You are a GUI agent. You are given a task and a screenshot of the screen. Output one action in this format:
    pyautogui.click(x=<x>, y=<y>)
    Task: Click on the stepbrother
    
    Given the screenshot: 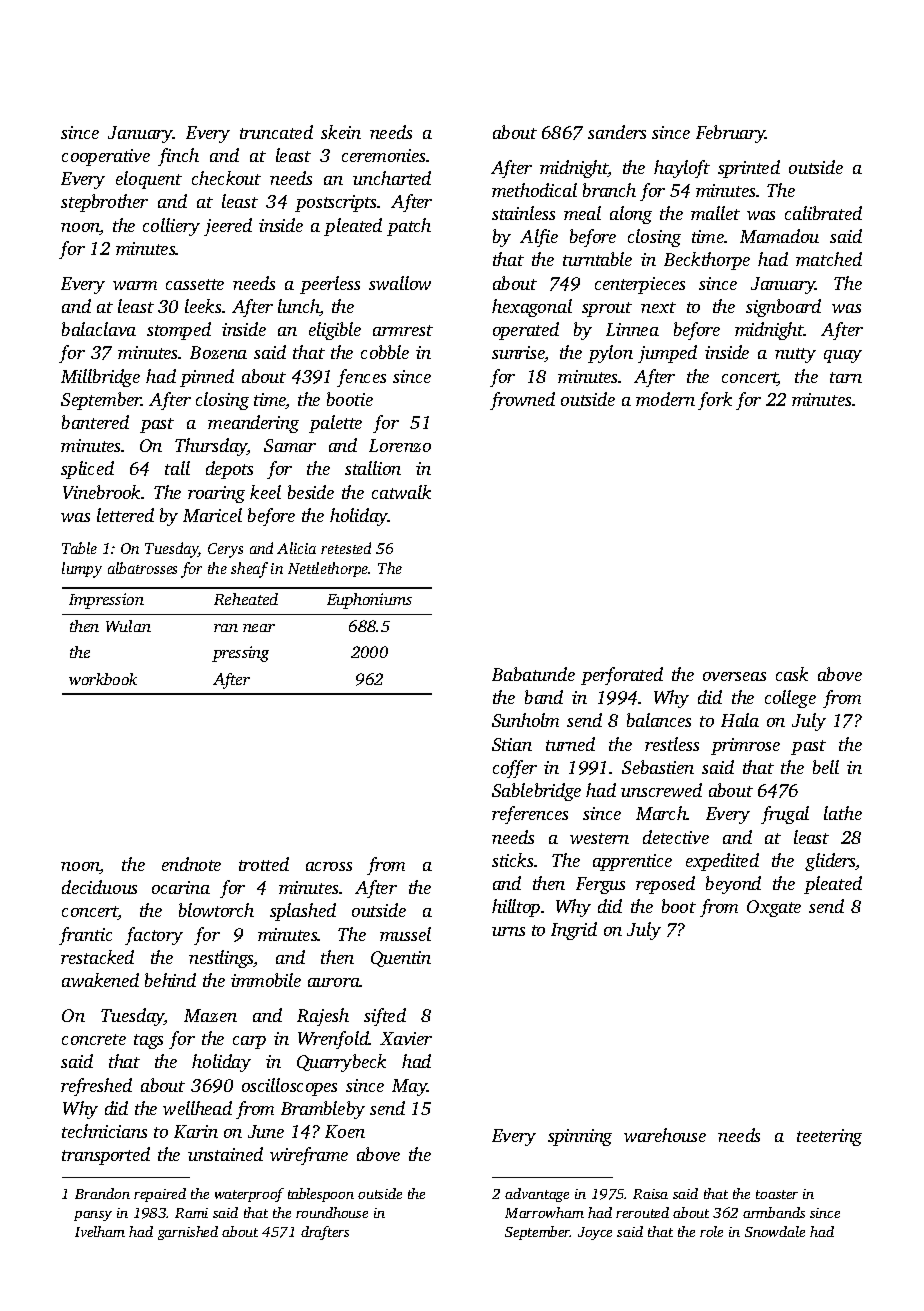 What is the action you would take?
    pyautogui.click(x=104, y=203)
